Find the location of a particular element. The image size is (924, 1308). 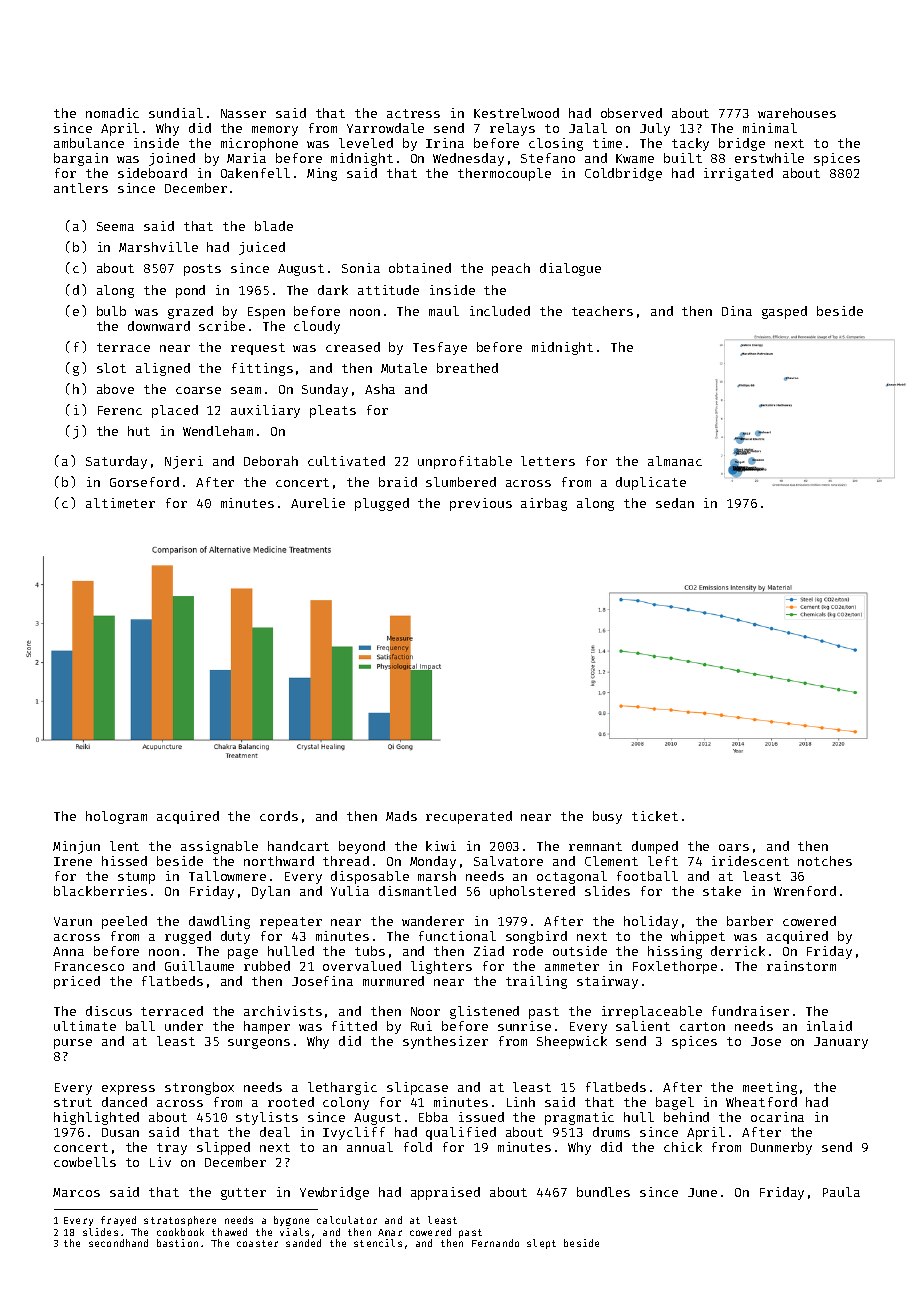

cowbells is located at coordinates (85, 1162).
